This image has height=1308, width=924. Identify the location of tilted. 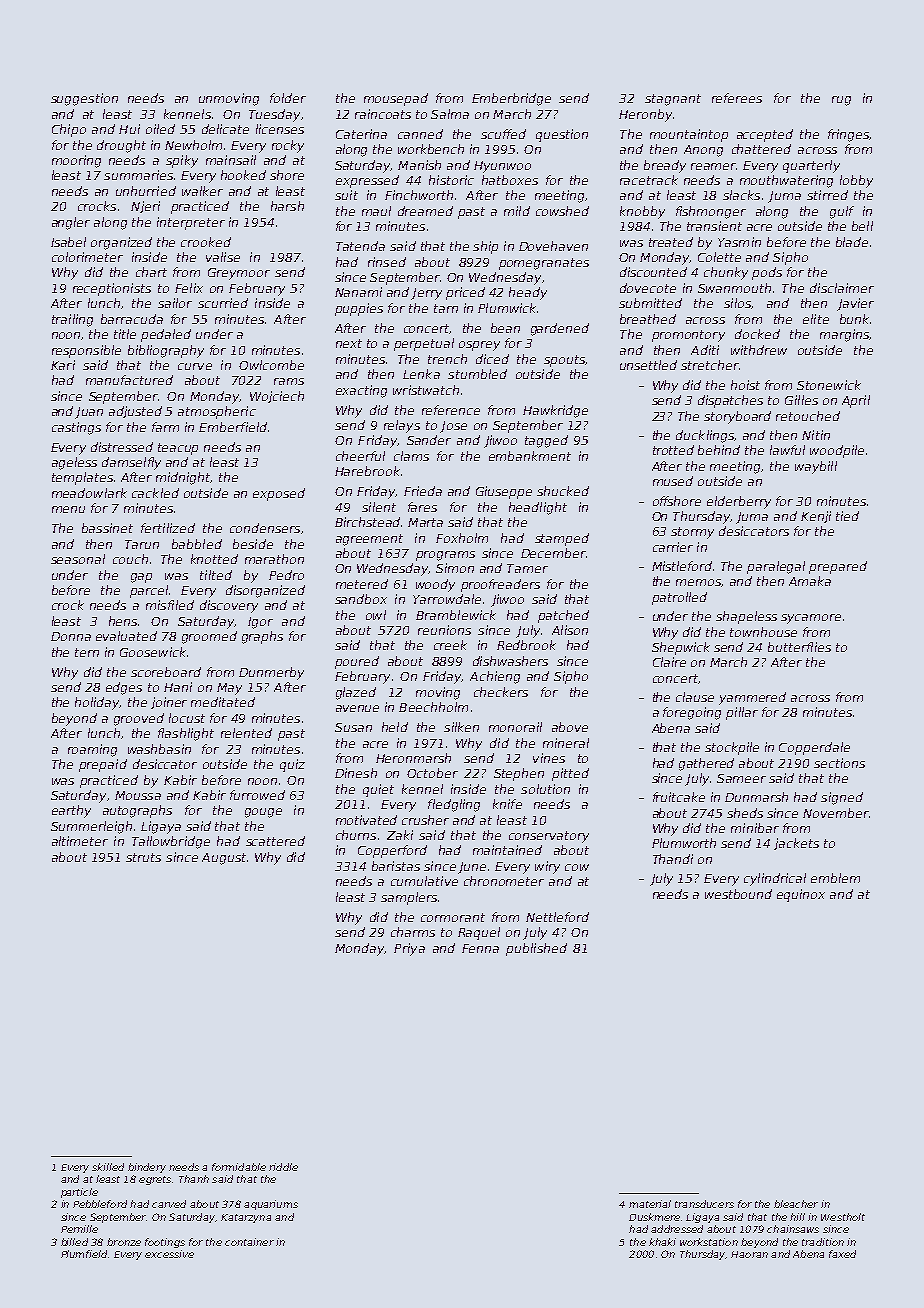
(216, 575).
